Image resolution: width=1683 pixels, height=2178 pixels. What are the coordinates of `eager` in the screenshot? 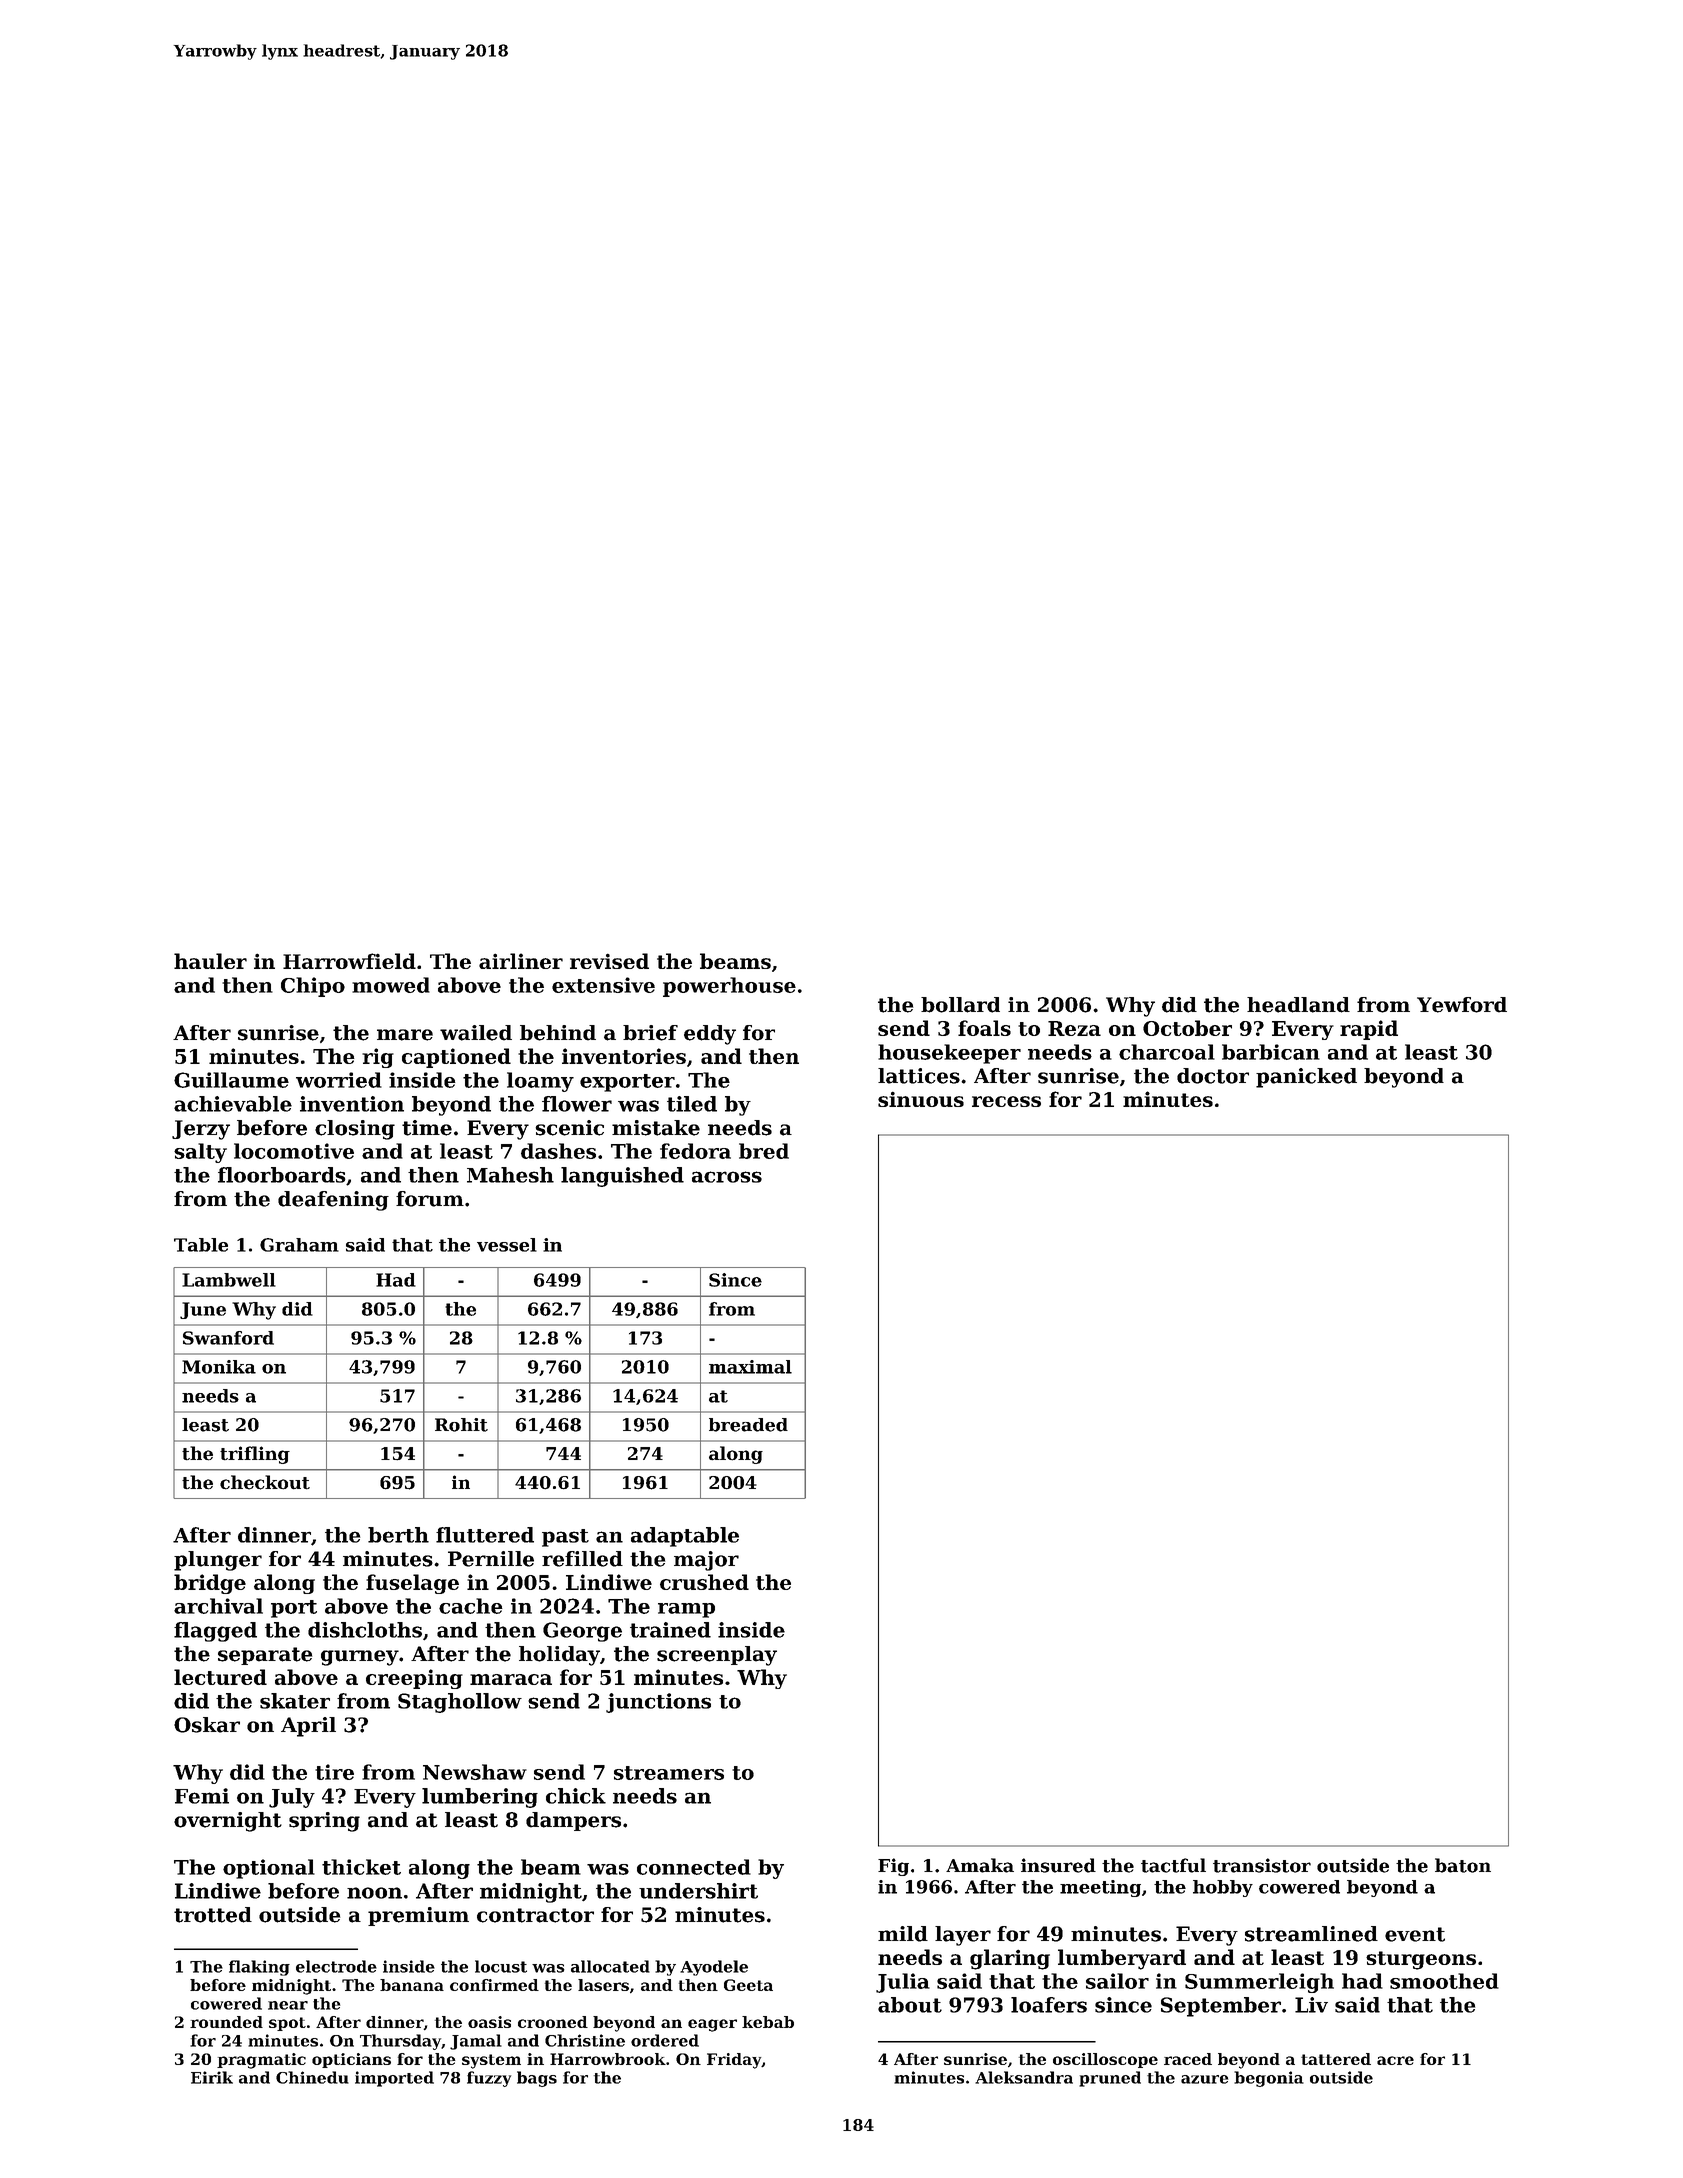 It's located at (712, 2025).
